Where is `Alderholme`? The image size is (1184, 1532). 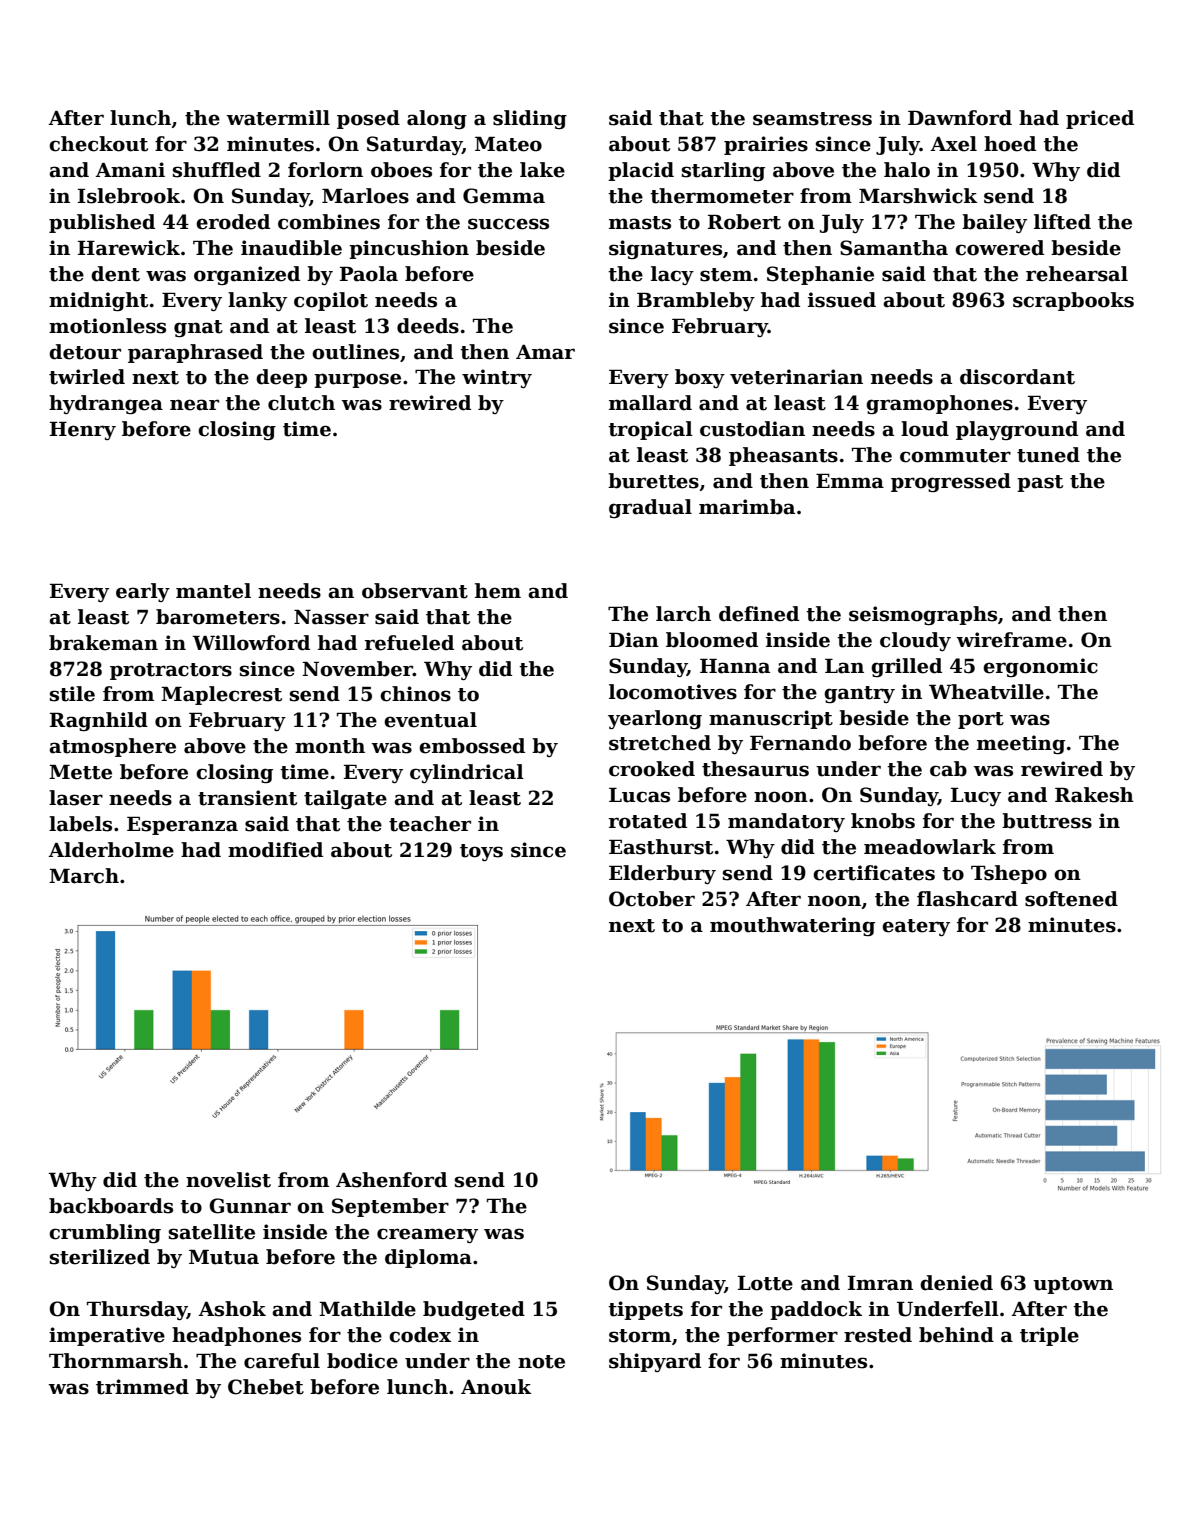 Alderholme is located at coordinates (111, 850).
